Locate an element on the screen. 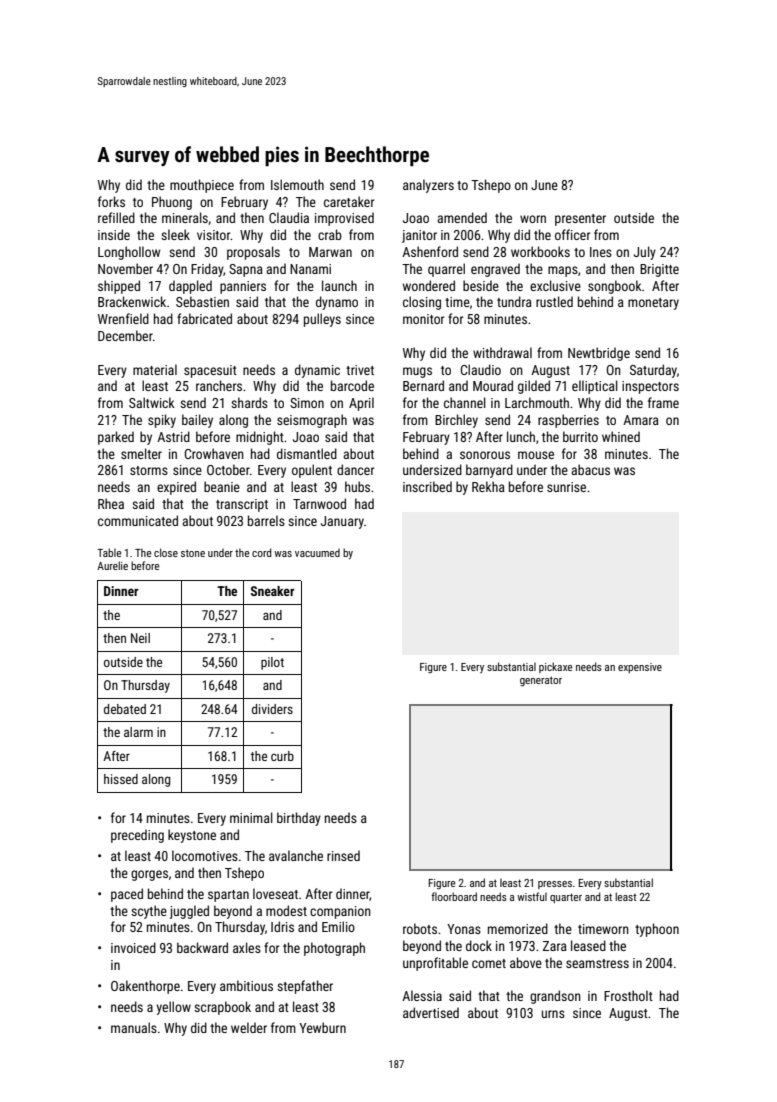 This screenshot has width=777, height=1102. analyzers is located at coordinates (428, 186).
